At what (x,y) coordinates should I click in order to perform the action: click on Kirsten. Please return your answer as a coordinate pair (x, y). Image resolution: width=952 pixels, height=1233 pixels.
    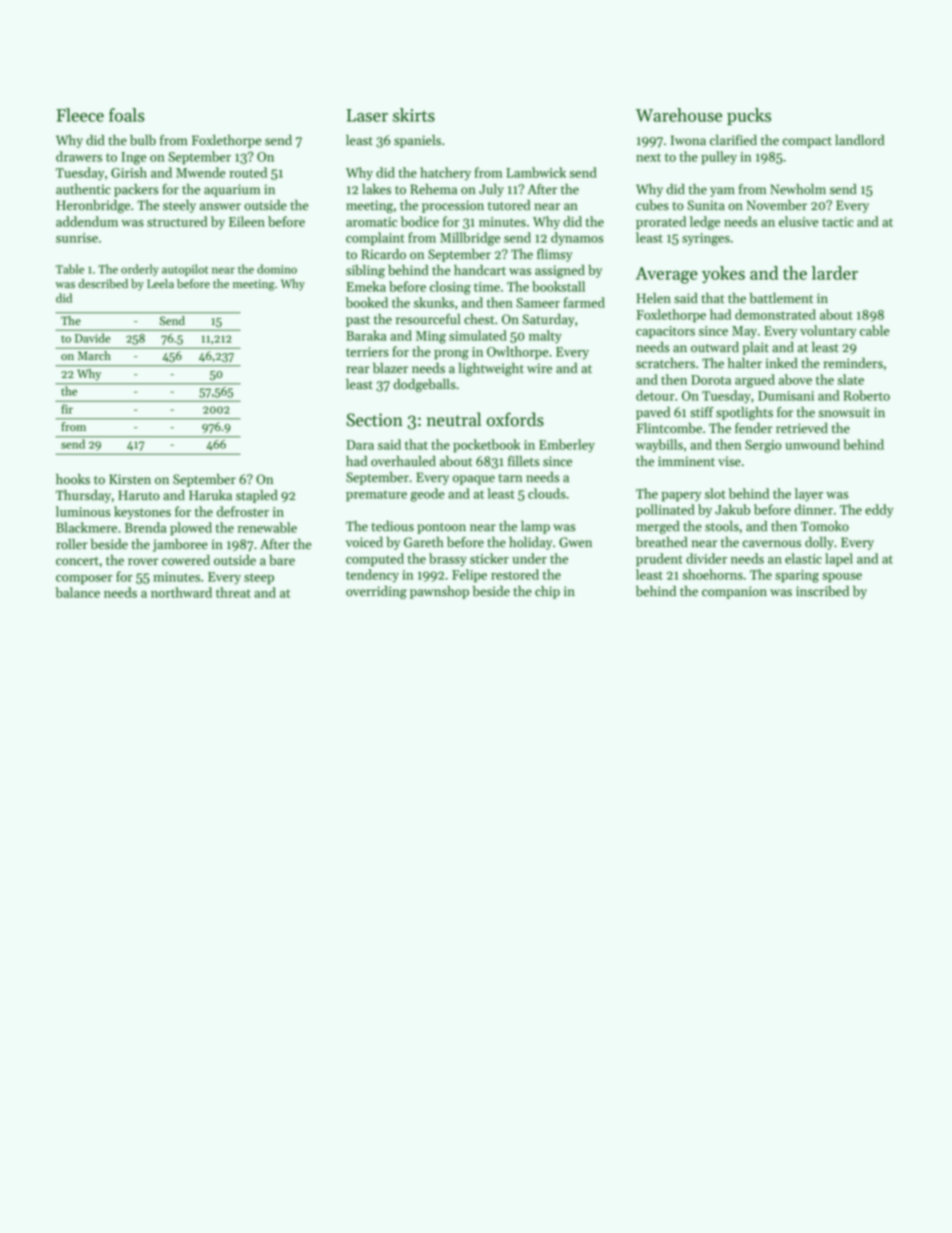
    Looking at the image, I should click on (130, 479).
